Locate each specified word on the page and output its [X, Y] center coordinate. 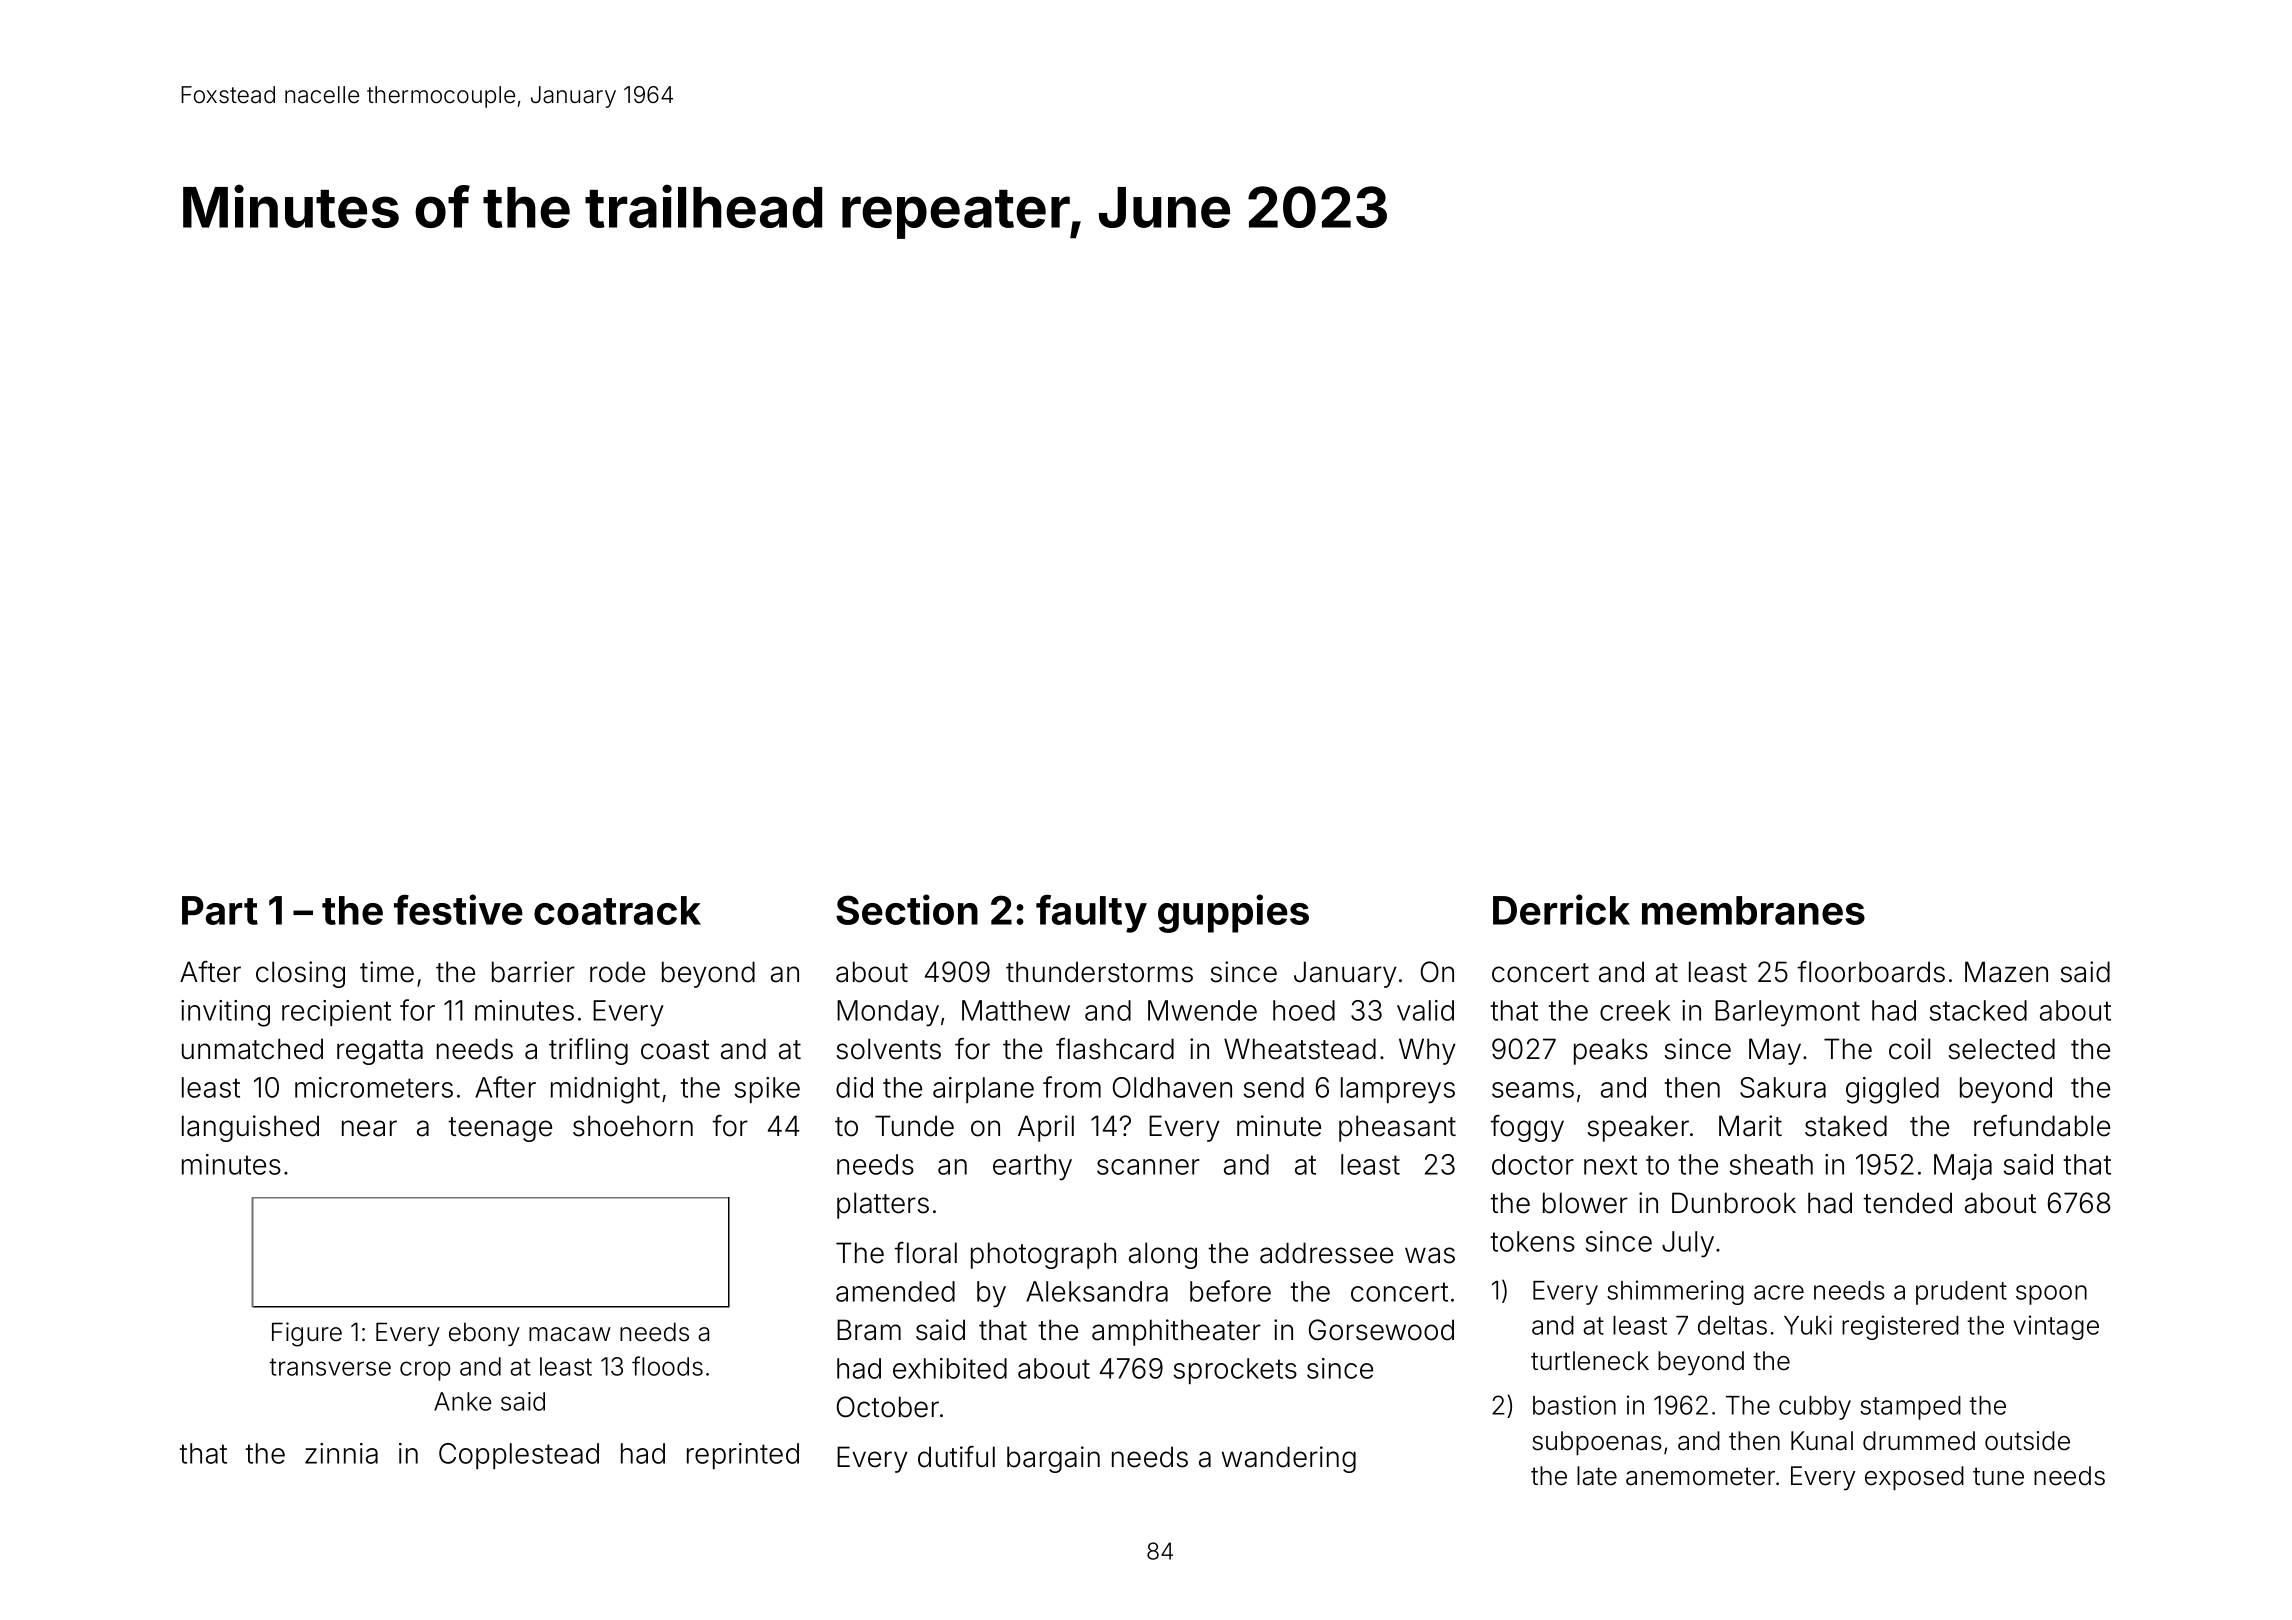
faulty [1091, 914]
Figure [307, 1334]
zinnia [341, 1453]
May [1775, 1051]
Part [220, 910]
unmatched [252, 1049]
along [1163, 1255]
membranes [1753, 910]
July [1688, 1244]
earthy [1032, 1167]
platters [883, 1205]
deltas [1732, 1325]
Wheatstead [1300, 1049]
